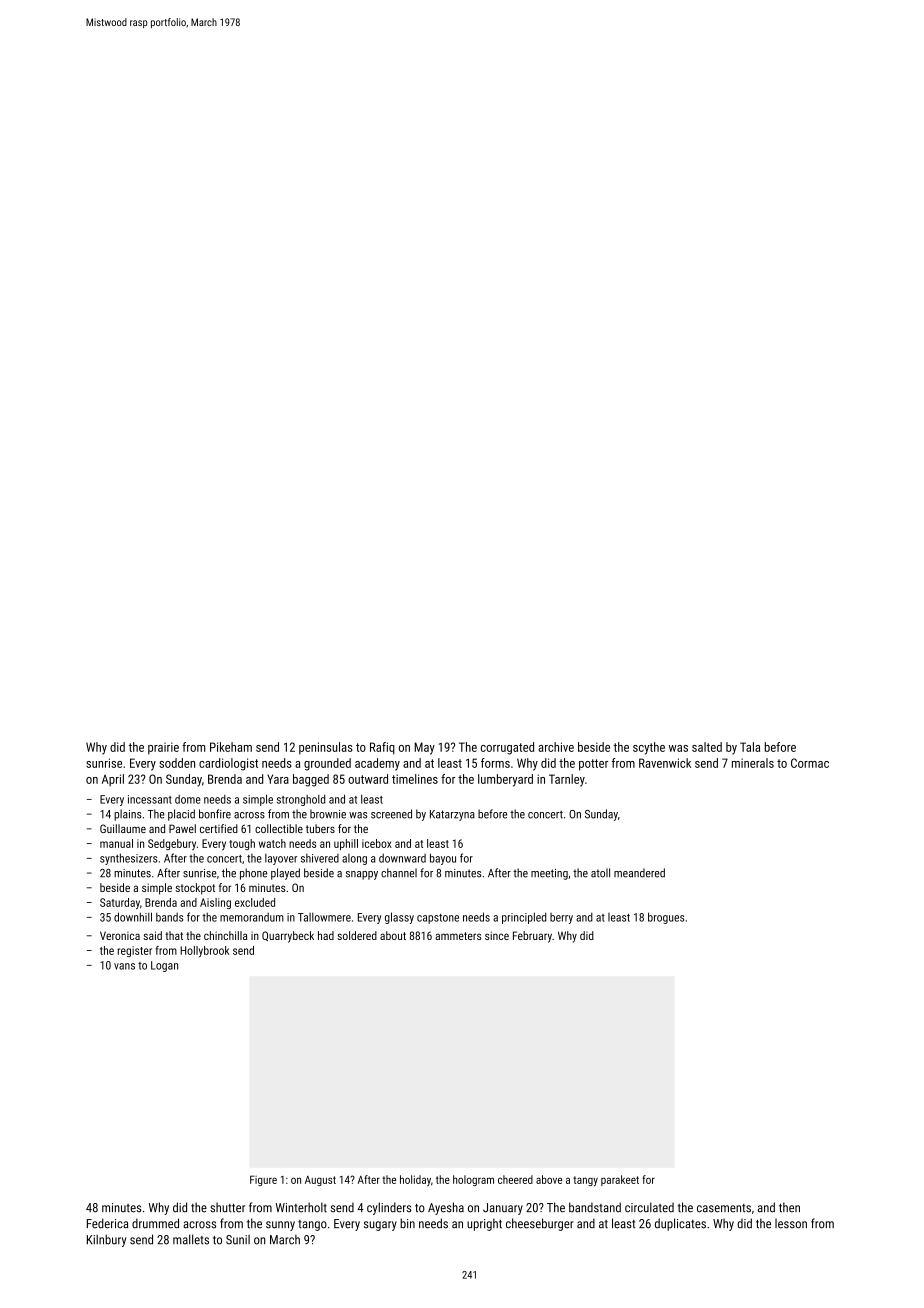  Describe the element at coordinates (278, 779) in the screenshot. I see `Yara` at that location.
